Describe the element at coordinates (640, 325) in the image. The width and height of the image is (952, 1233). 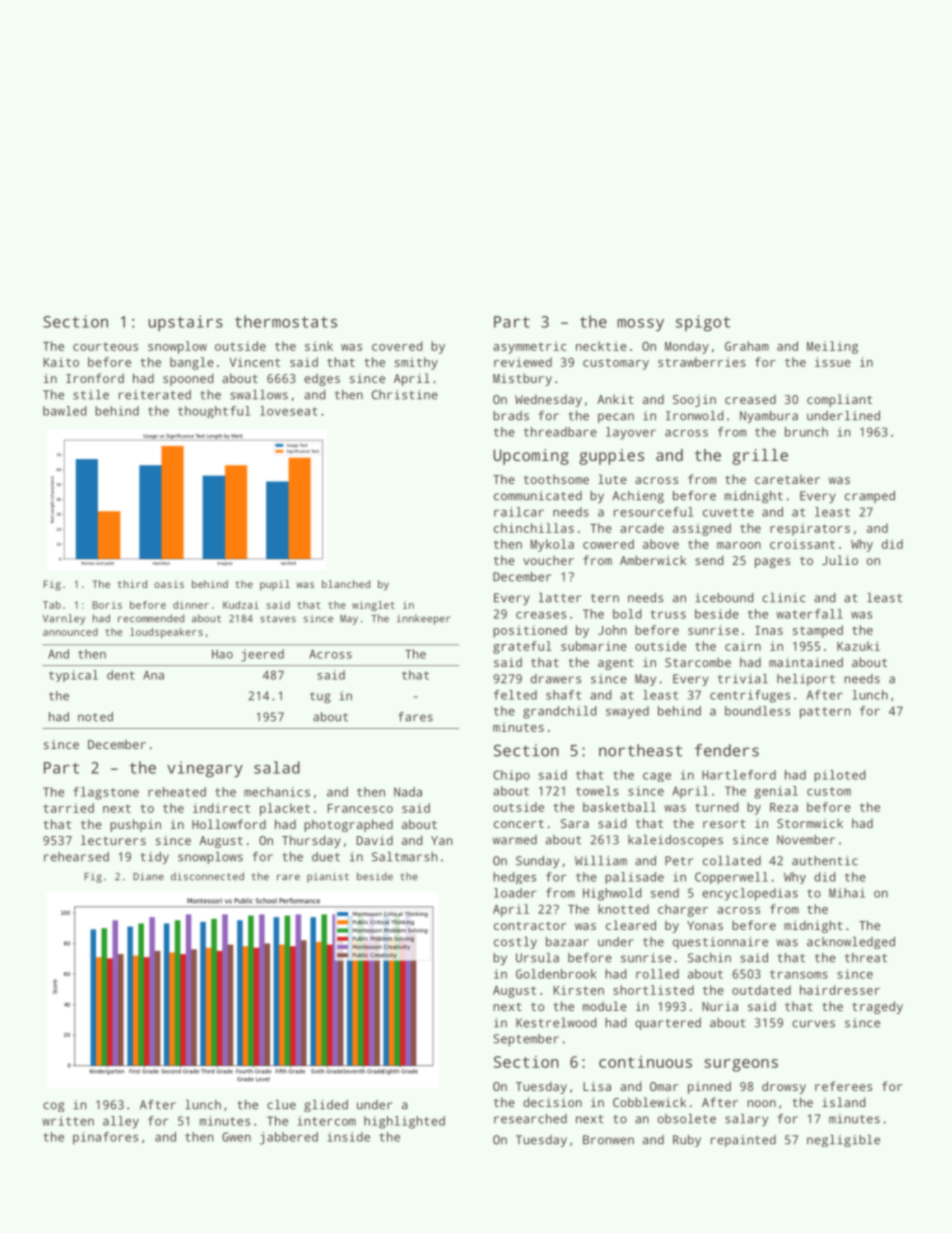
I see `mossy` at that location.
